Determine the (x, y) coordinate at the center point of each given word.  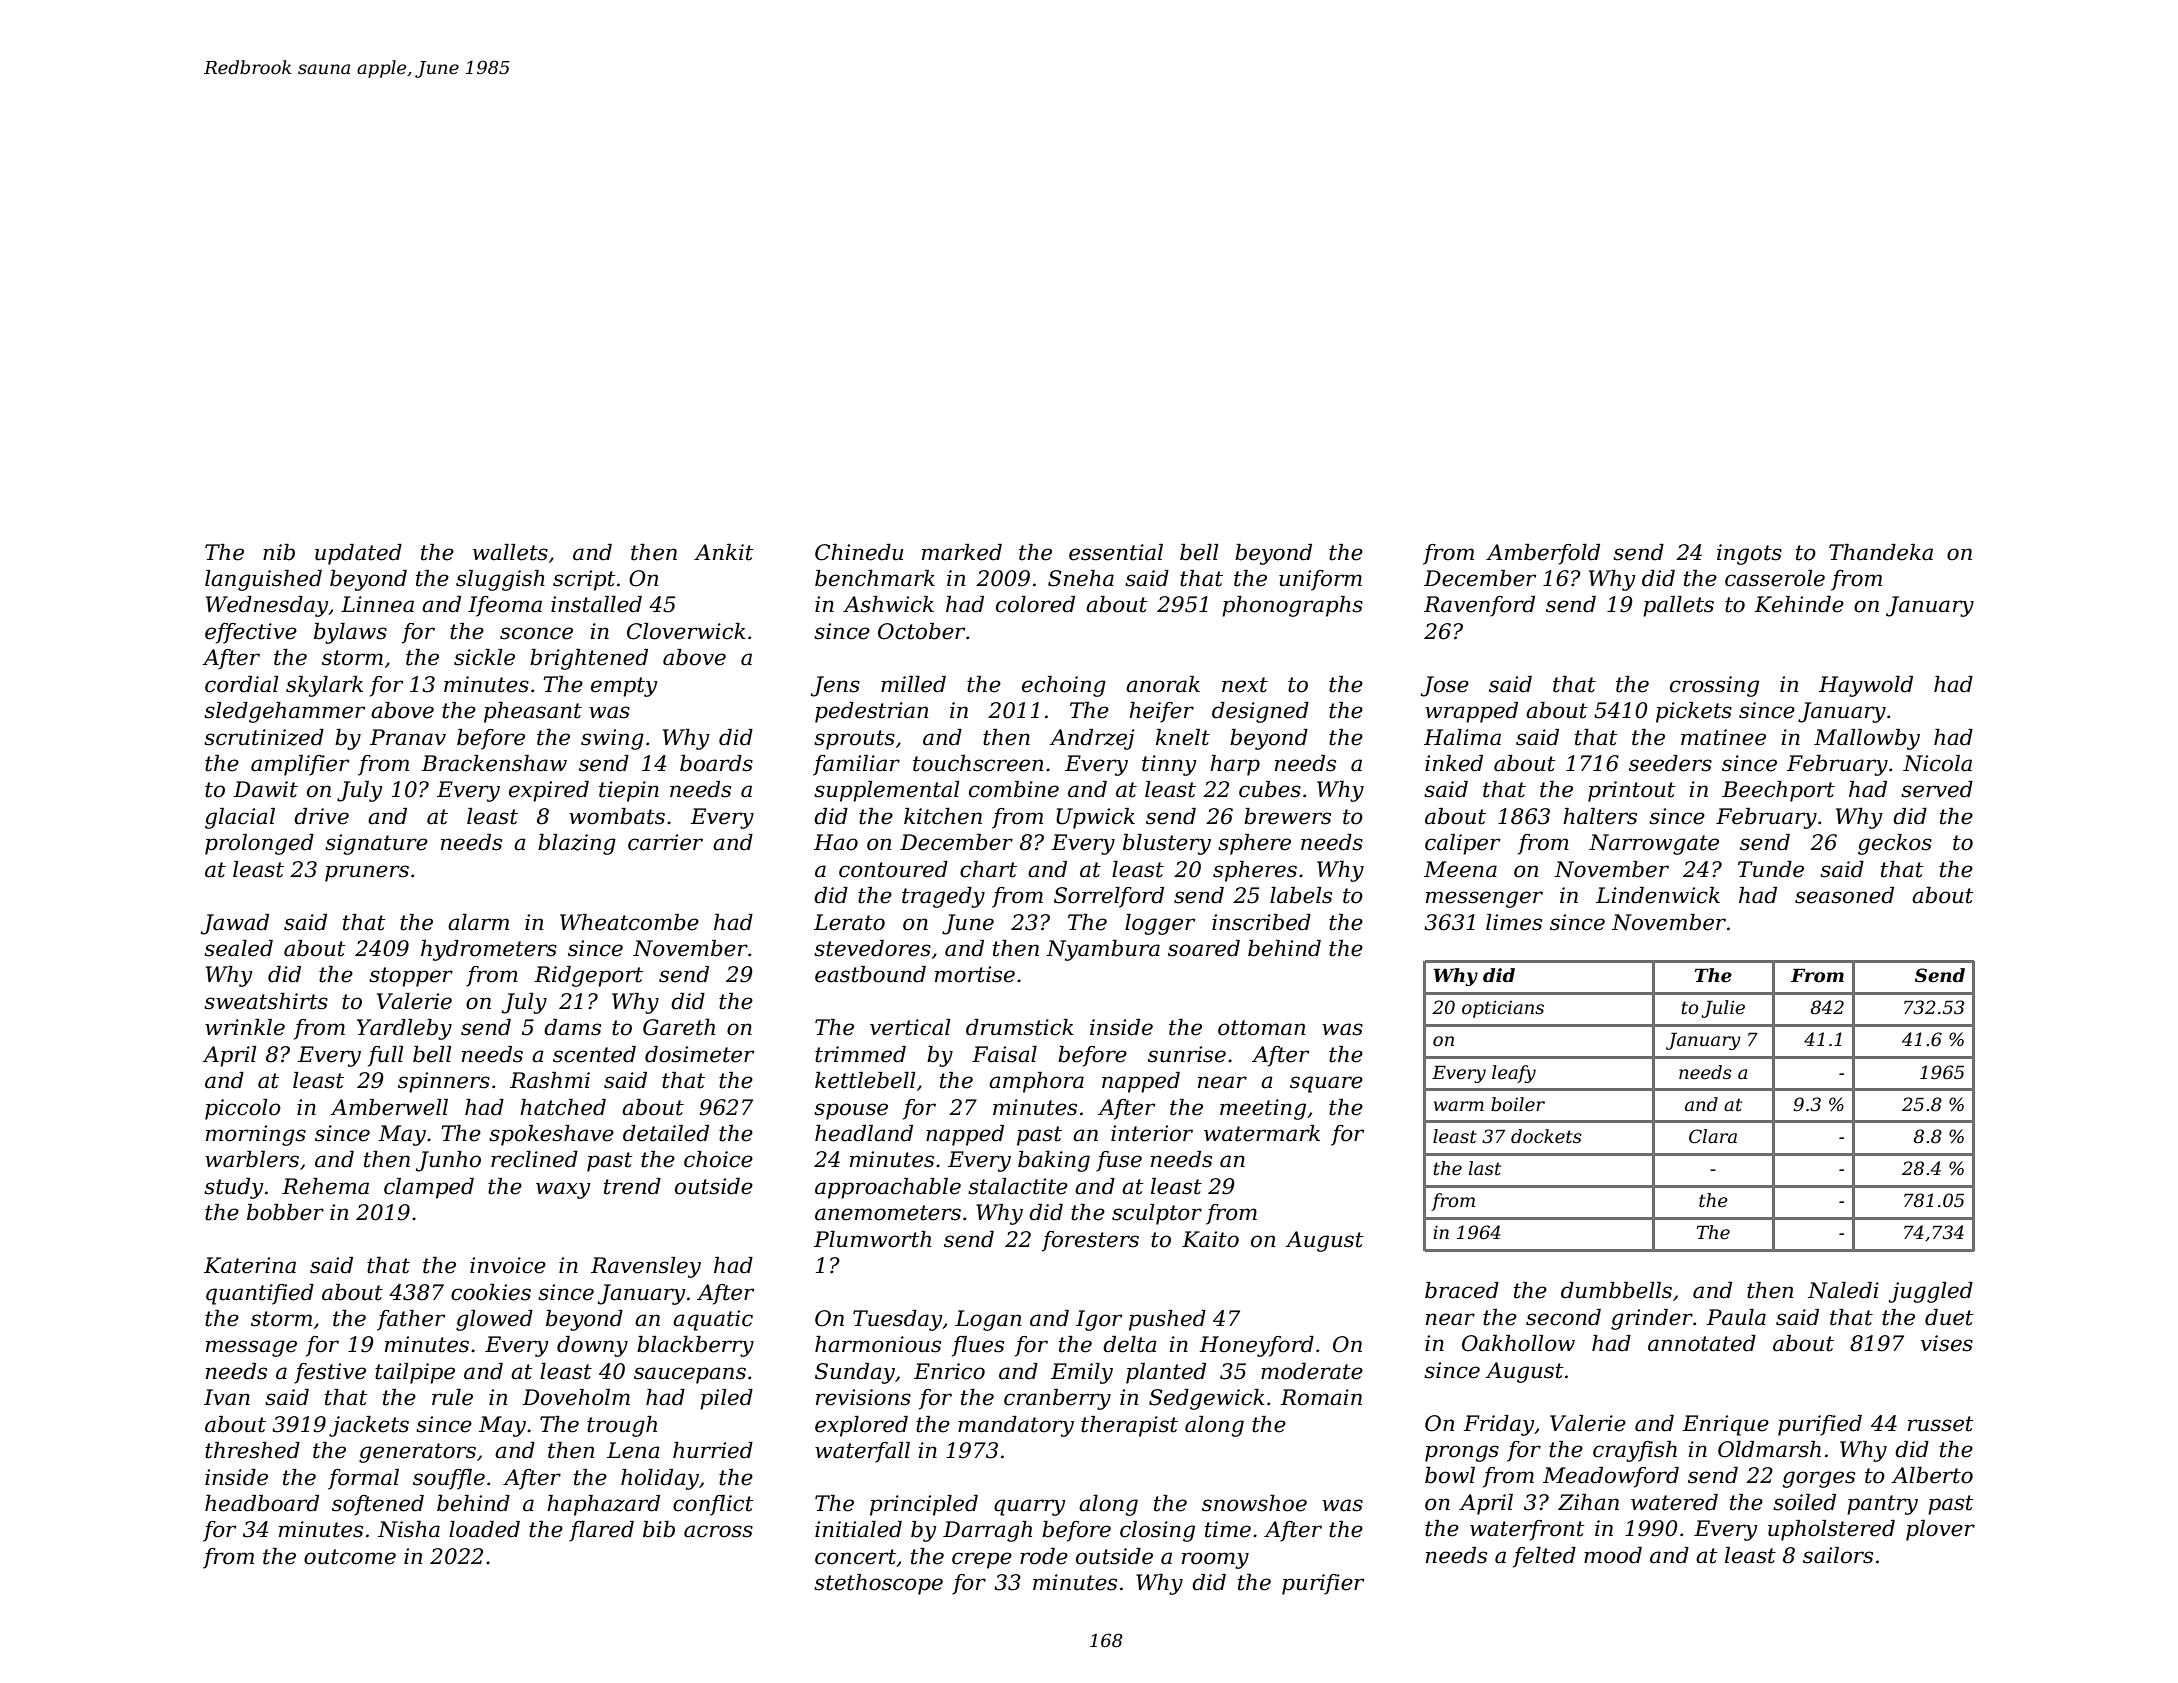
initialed (858, 1529)
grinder (1652, 1319)
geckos (1895, 844)
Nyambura (1103, 950)
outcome (350, 1557)
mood (1613, 1555)
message (251, 1348)
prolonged (259, 844)
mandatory (1016, 1426)
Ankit (723, 552)
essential (1116, 552)
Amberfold (1543, 554)
